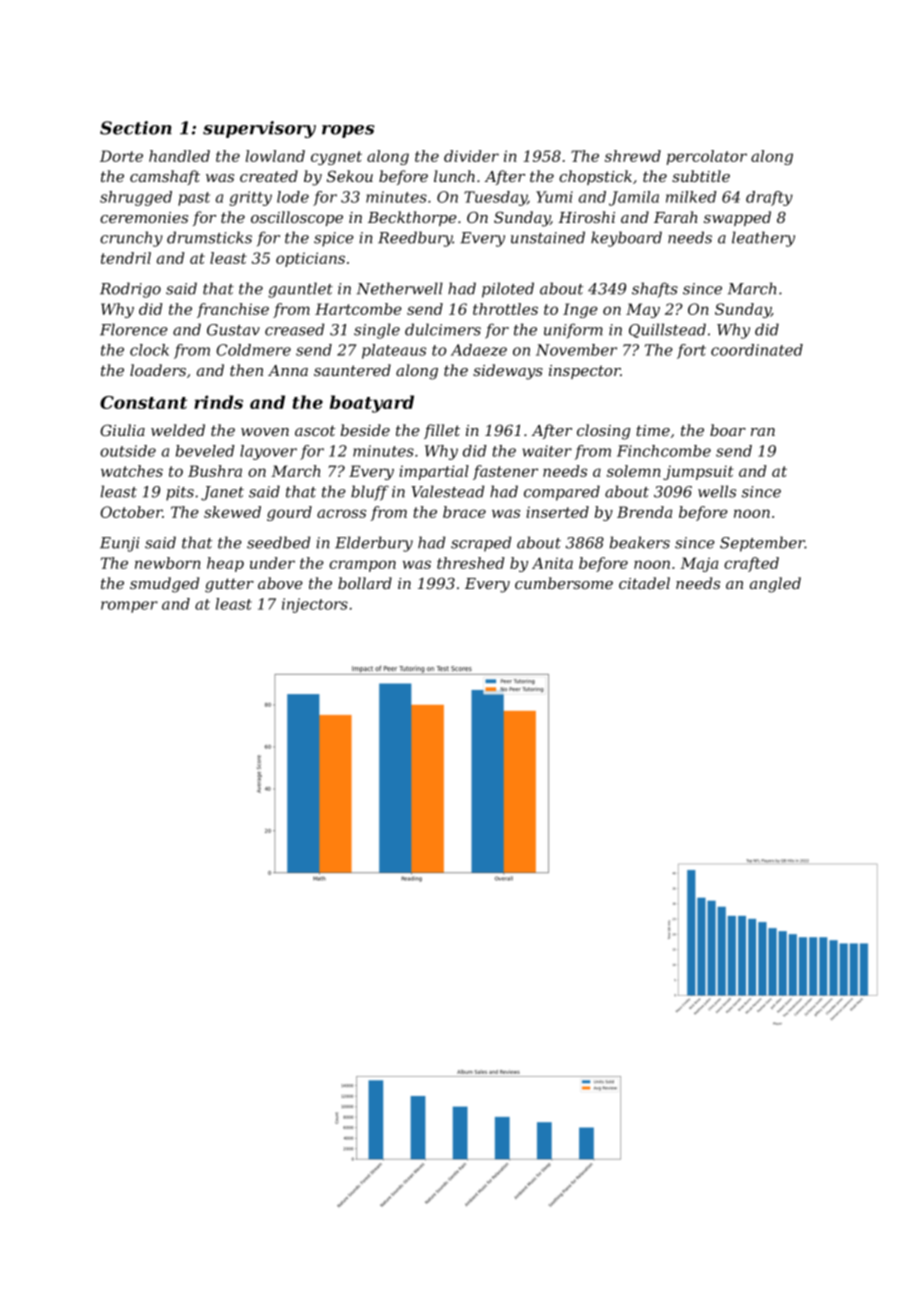  What do you see at coordinates (348, 131) in the screenshot?
I see `ropes` at bounding box center [348, 131].
